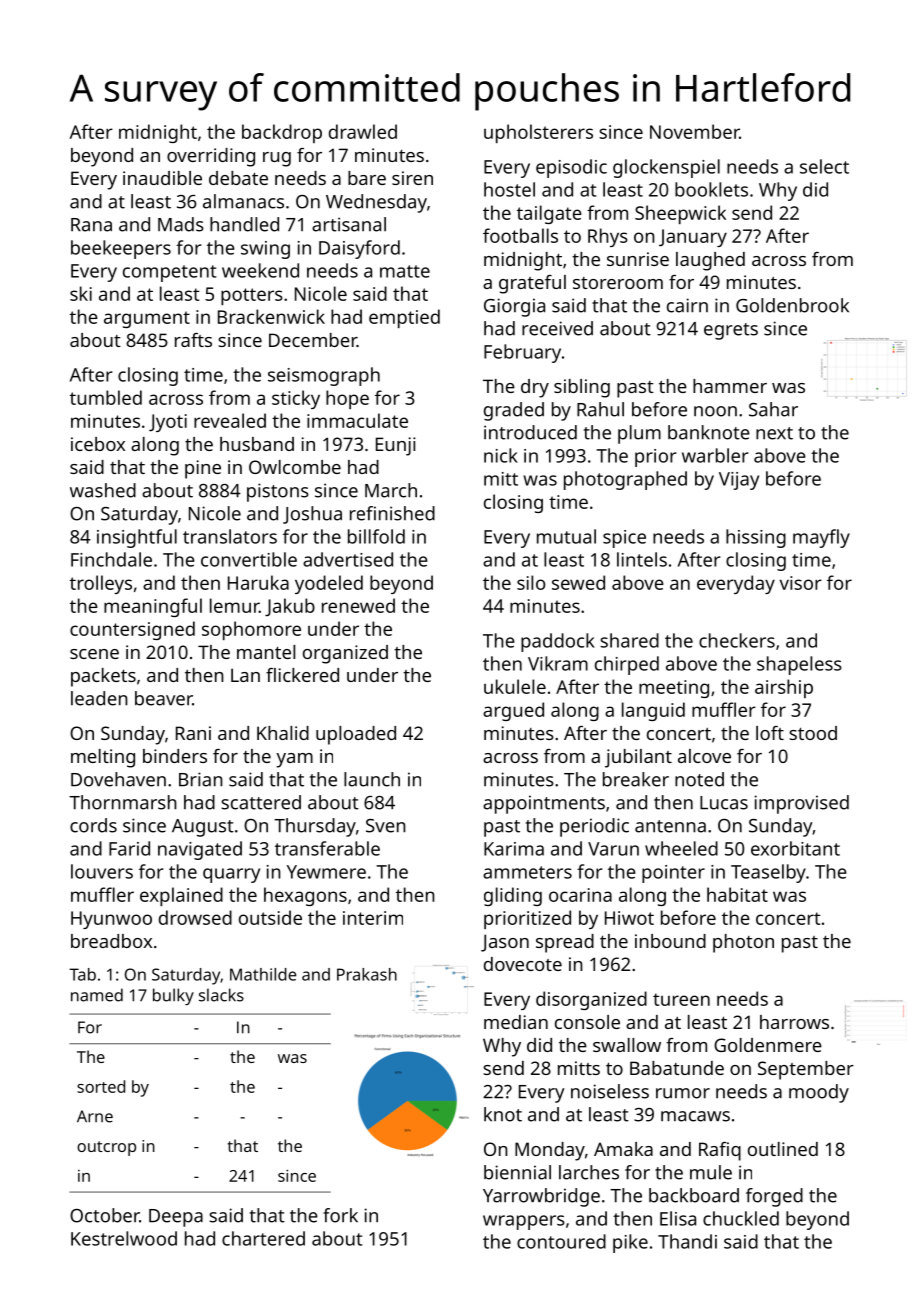 Image resolution: width=924 pixels, height=1308 pixels. I want to click on icebox, so click(98, 444).
